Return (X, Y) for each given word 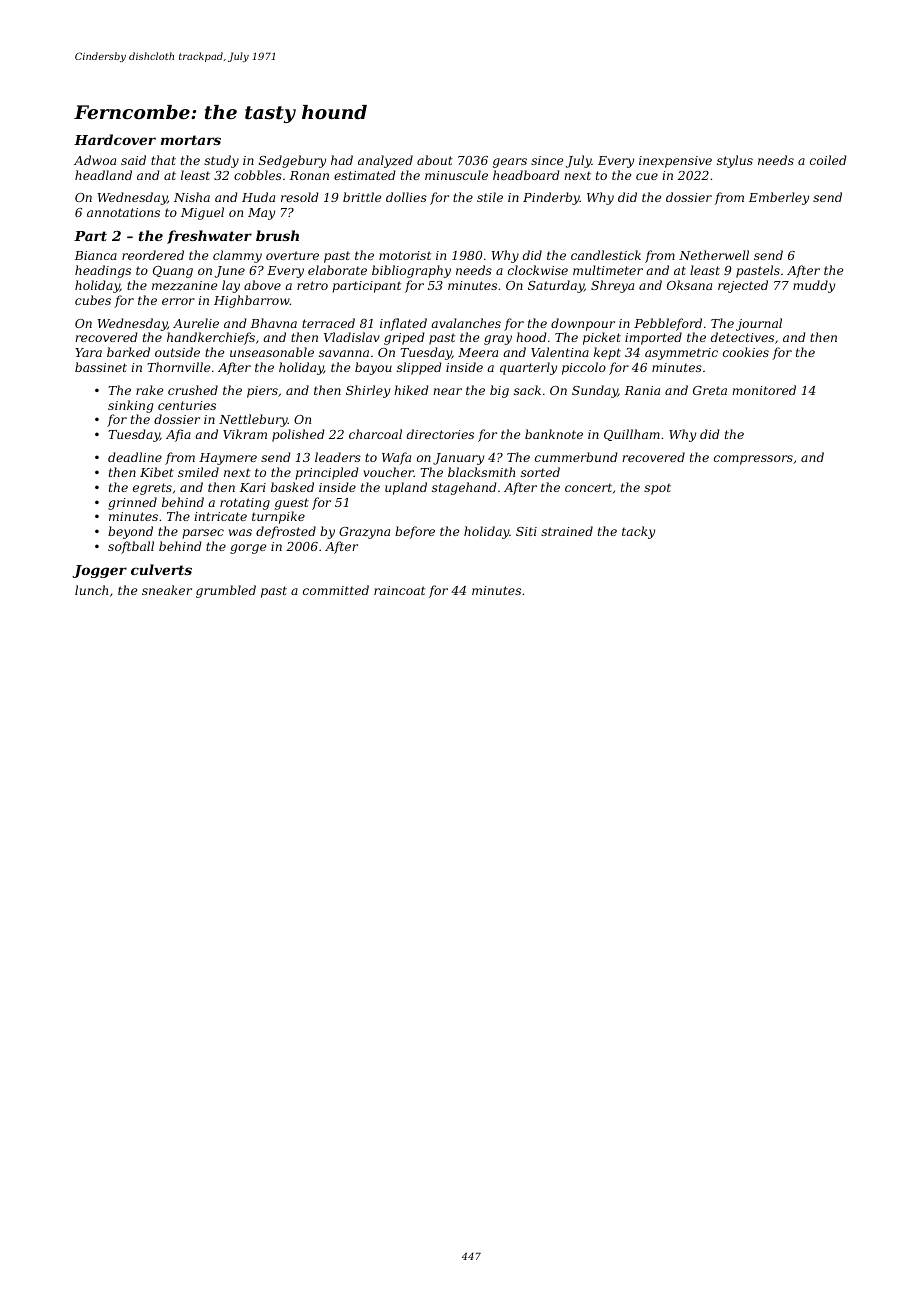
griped (404, 338)
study (221, 161)
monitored (764, 390)
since (547, 160)
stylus (735, 161)
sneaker (167, 590)
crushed (193, 390)
